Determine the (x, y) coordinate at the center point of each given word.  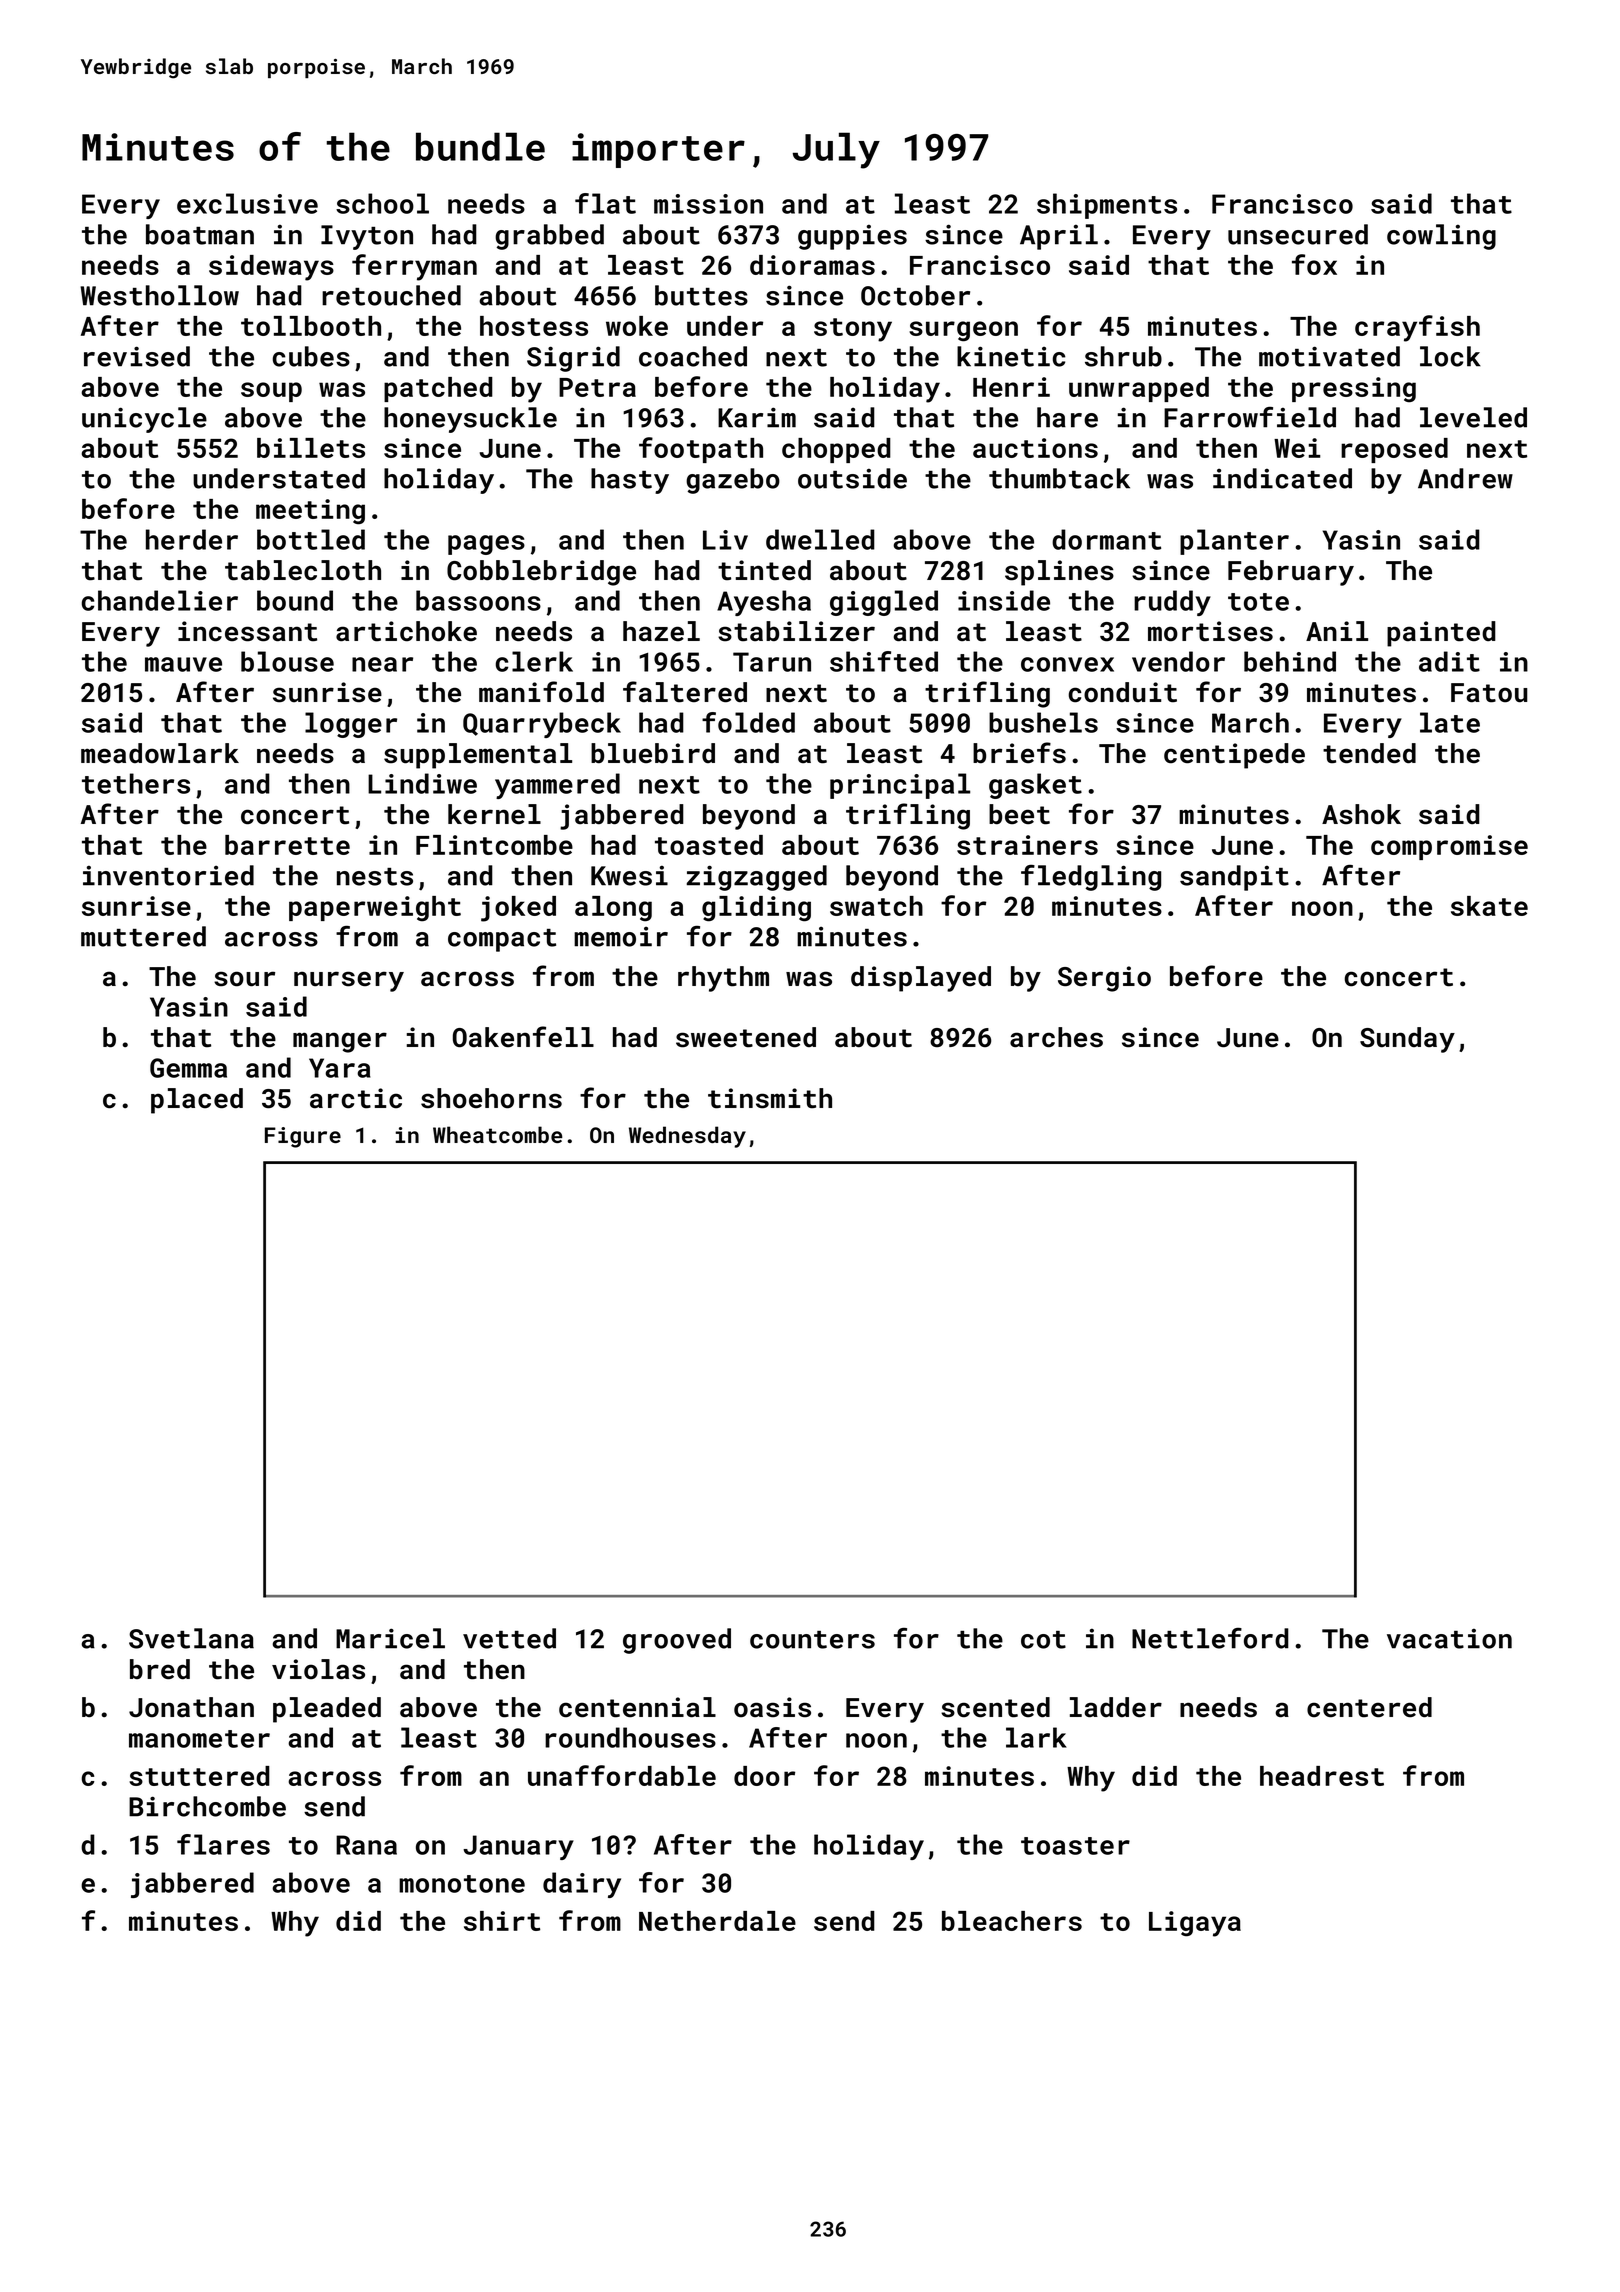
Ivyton (367, 237)
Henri (1011, 387)
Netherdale (717, 1921)
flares (223, 1844)
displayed (921, 979)
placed (197, 1101)
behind (1290, 661)
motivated (1329, 356)
